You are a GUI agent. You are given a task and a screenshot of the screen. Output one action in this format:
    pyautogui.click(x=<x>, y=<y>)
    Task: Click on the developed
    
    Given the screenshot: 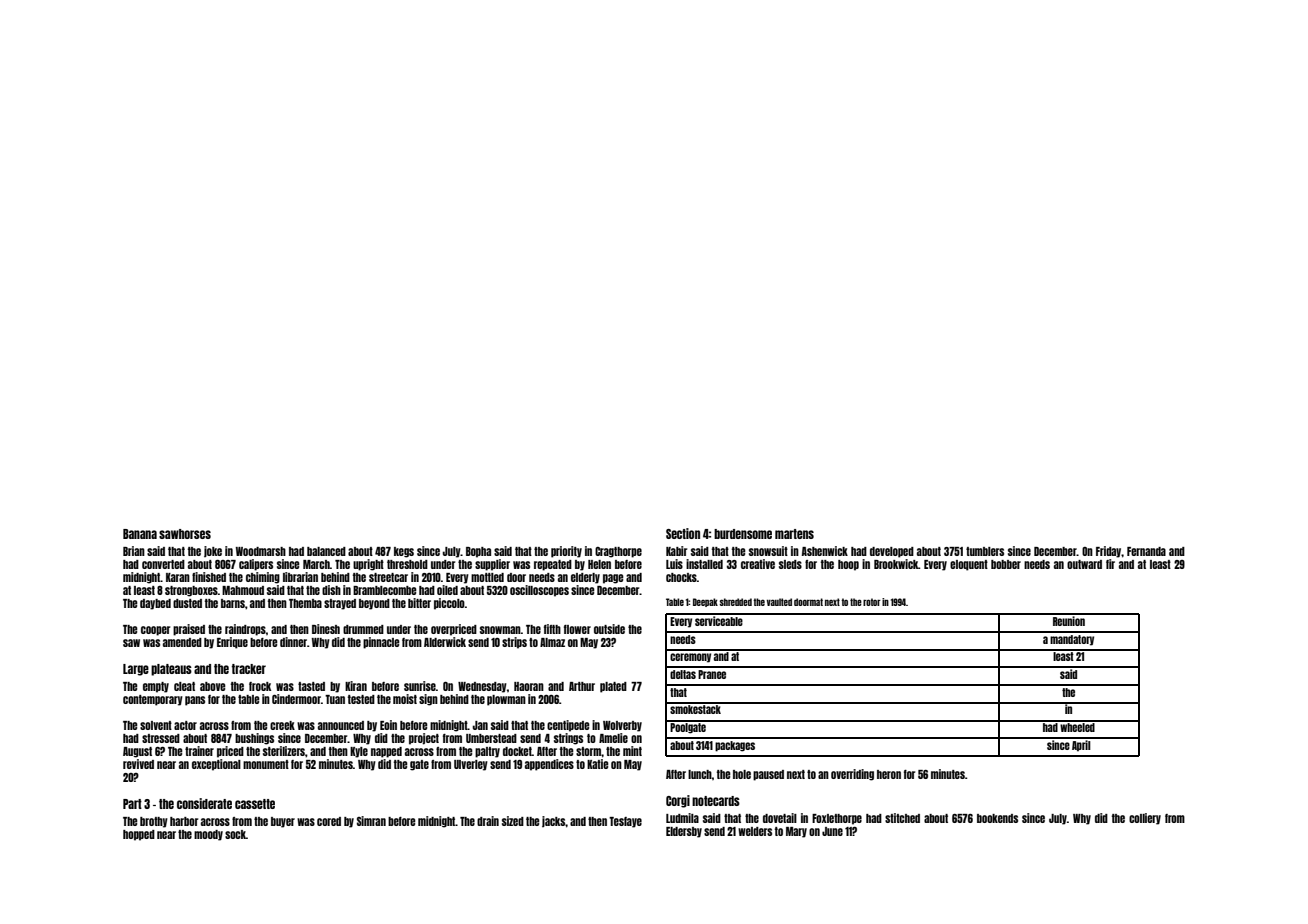 What is the action you would take?
    pyautogui.click(x=892, y=552)
